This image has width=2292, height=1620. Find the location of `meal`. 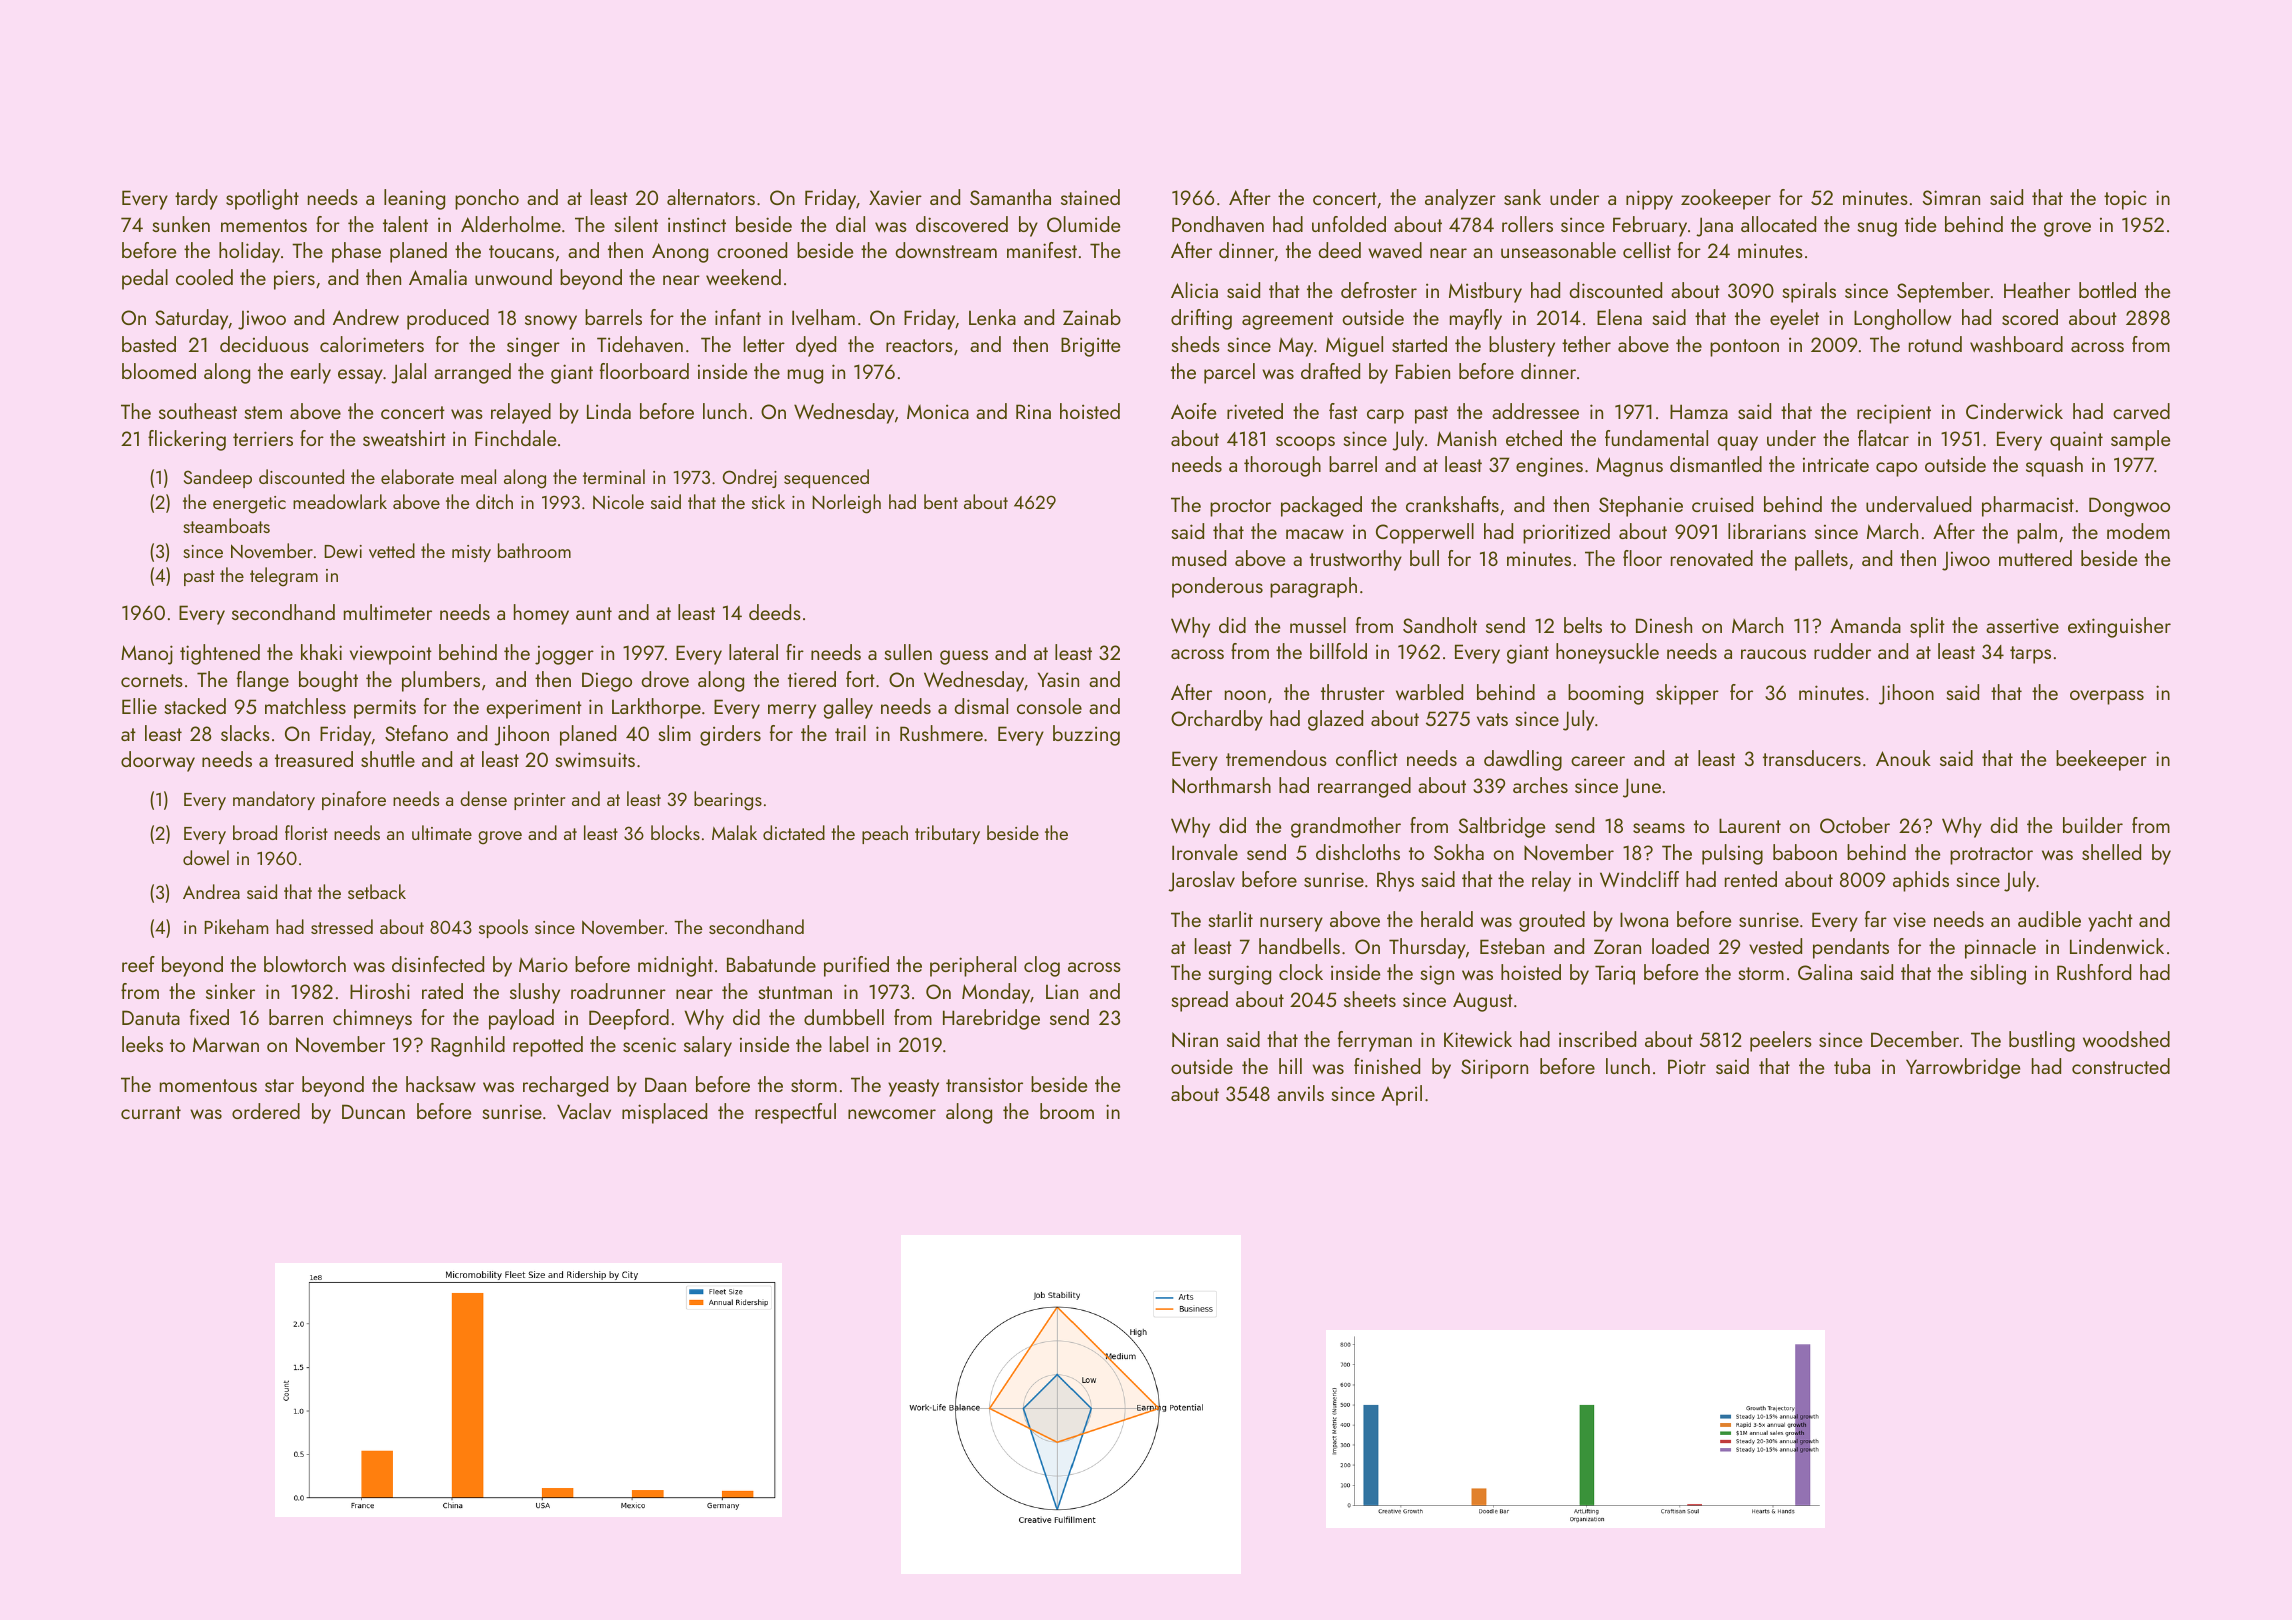

meal is located at coordinates (478, 476).
